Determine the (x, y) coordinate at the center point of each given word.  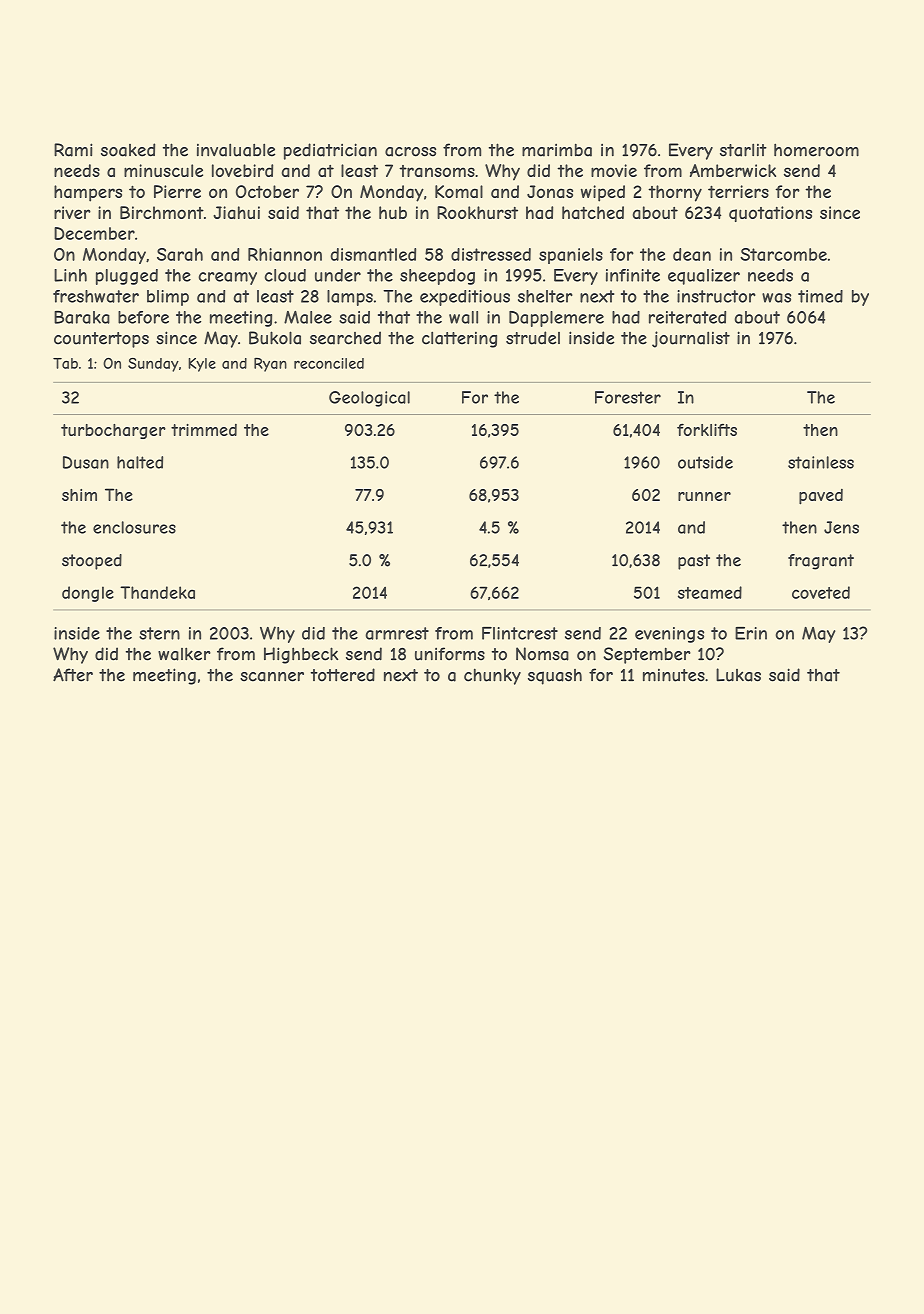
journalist (691, 339)
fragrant (821, 562)
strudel (533, 338)
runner (704, 496)
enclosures (134, 527)
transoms (437, 171)
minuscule (163, 170)
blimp (168, 298)
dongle (88, 594)
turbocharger (113, 431)
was (776, 298)
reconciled (329, 363)
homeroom (816, 150)
